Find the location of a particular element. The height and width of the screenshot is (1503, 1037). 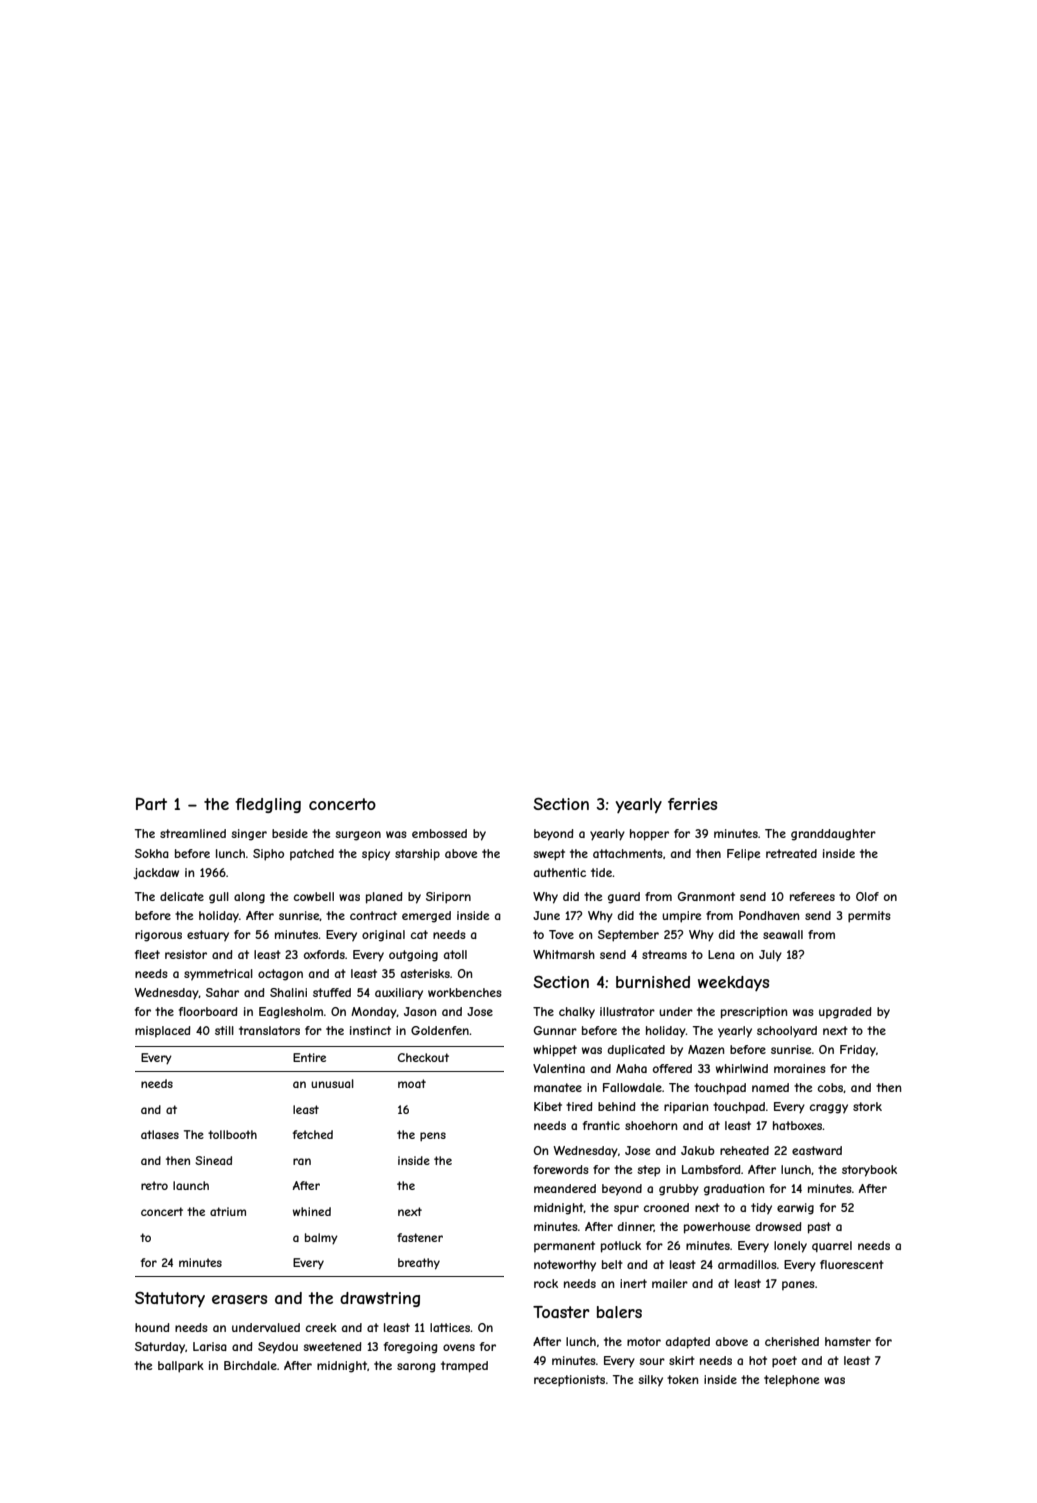

eastward is located at coordinates (817, 1150).
